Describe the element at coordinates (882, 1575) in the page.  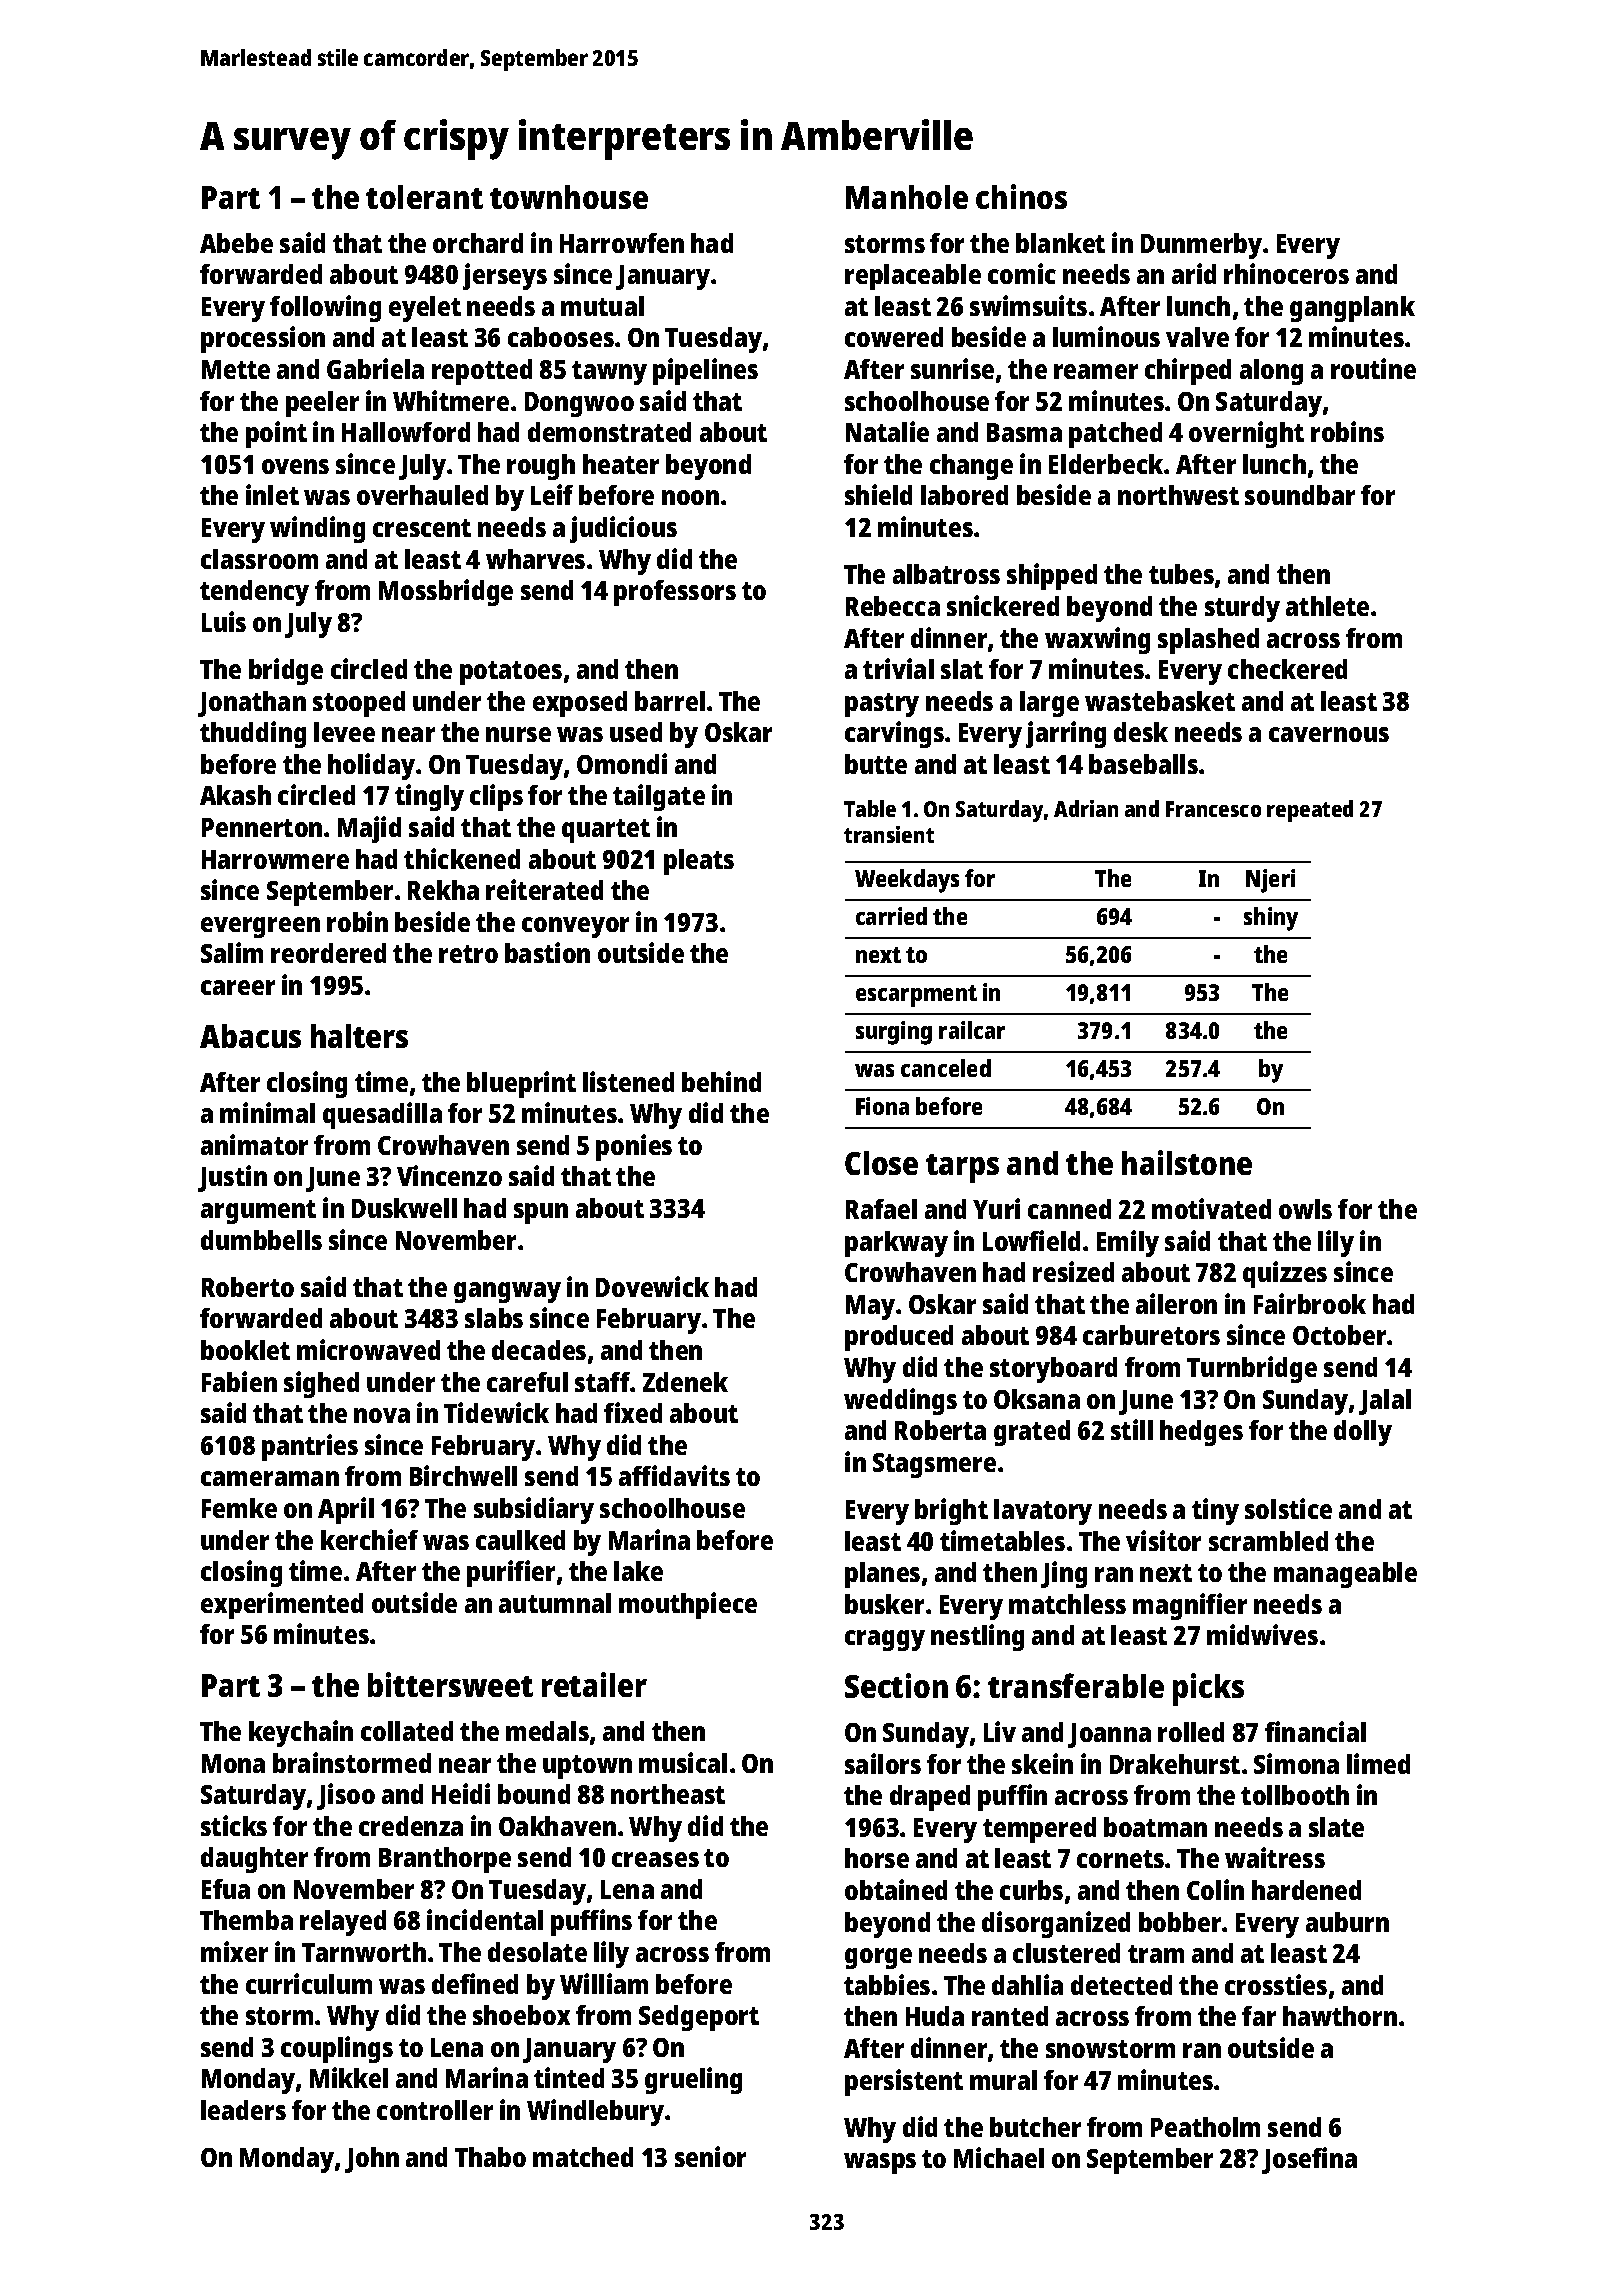
I see `planes` at that location.
